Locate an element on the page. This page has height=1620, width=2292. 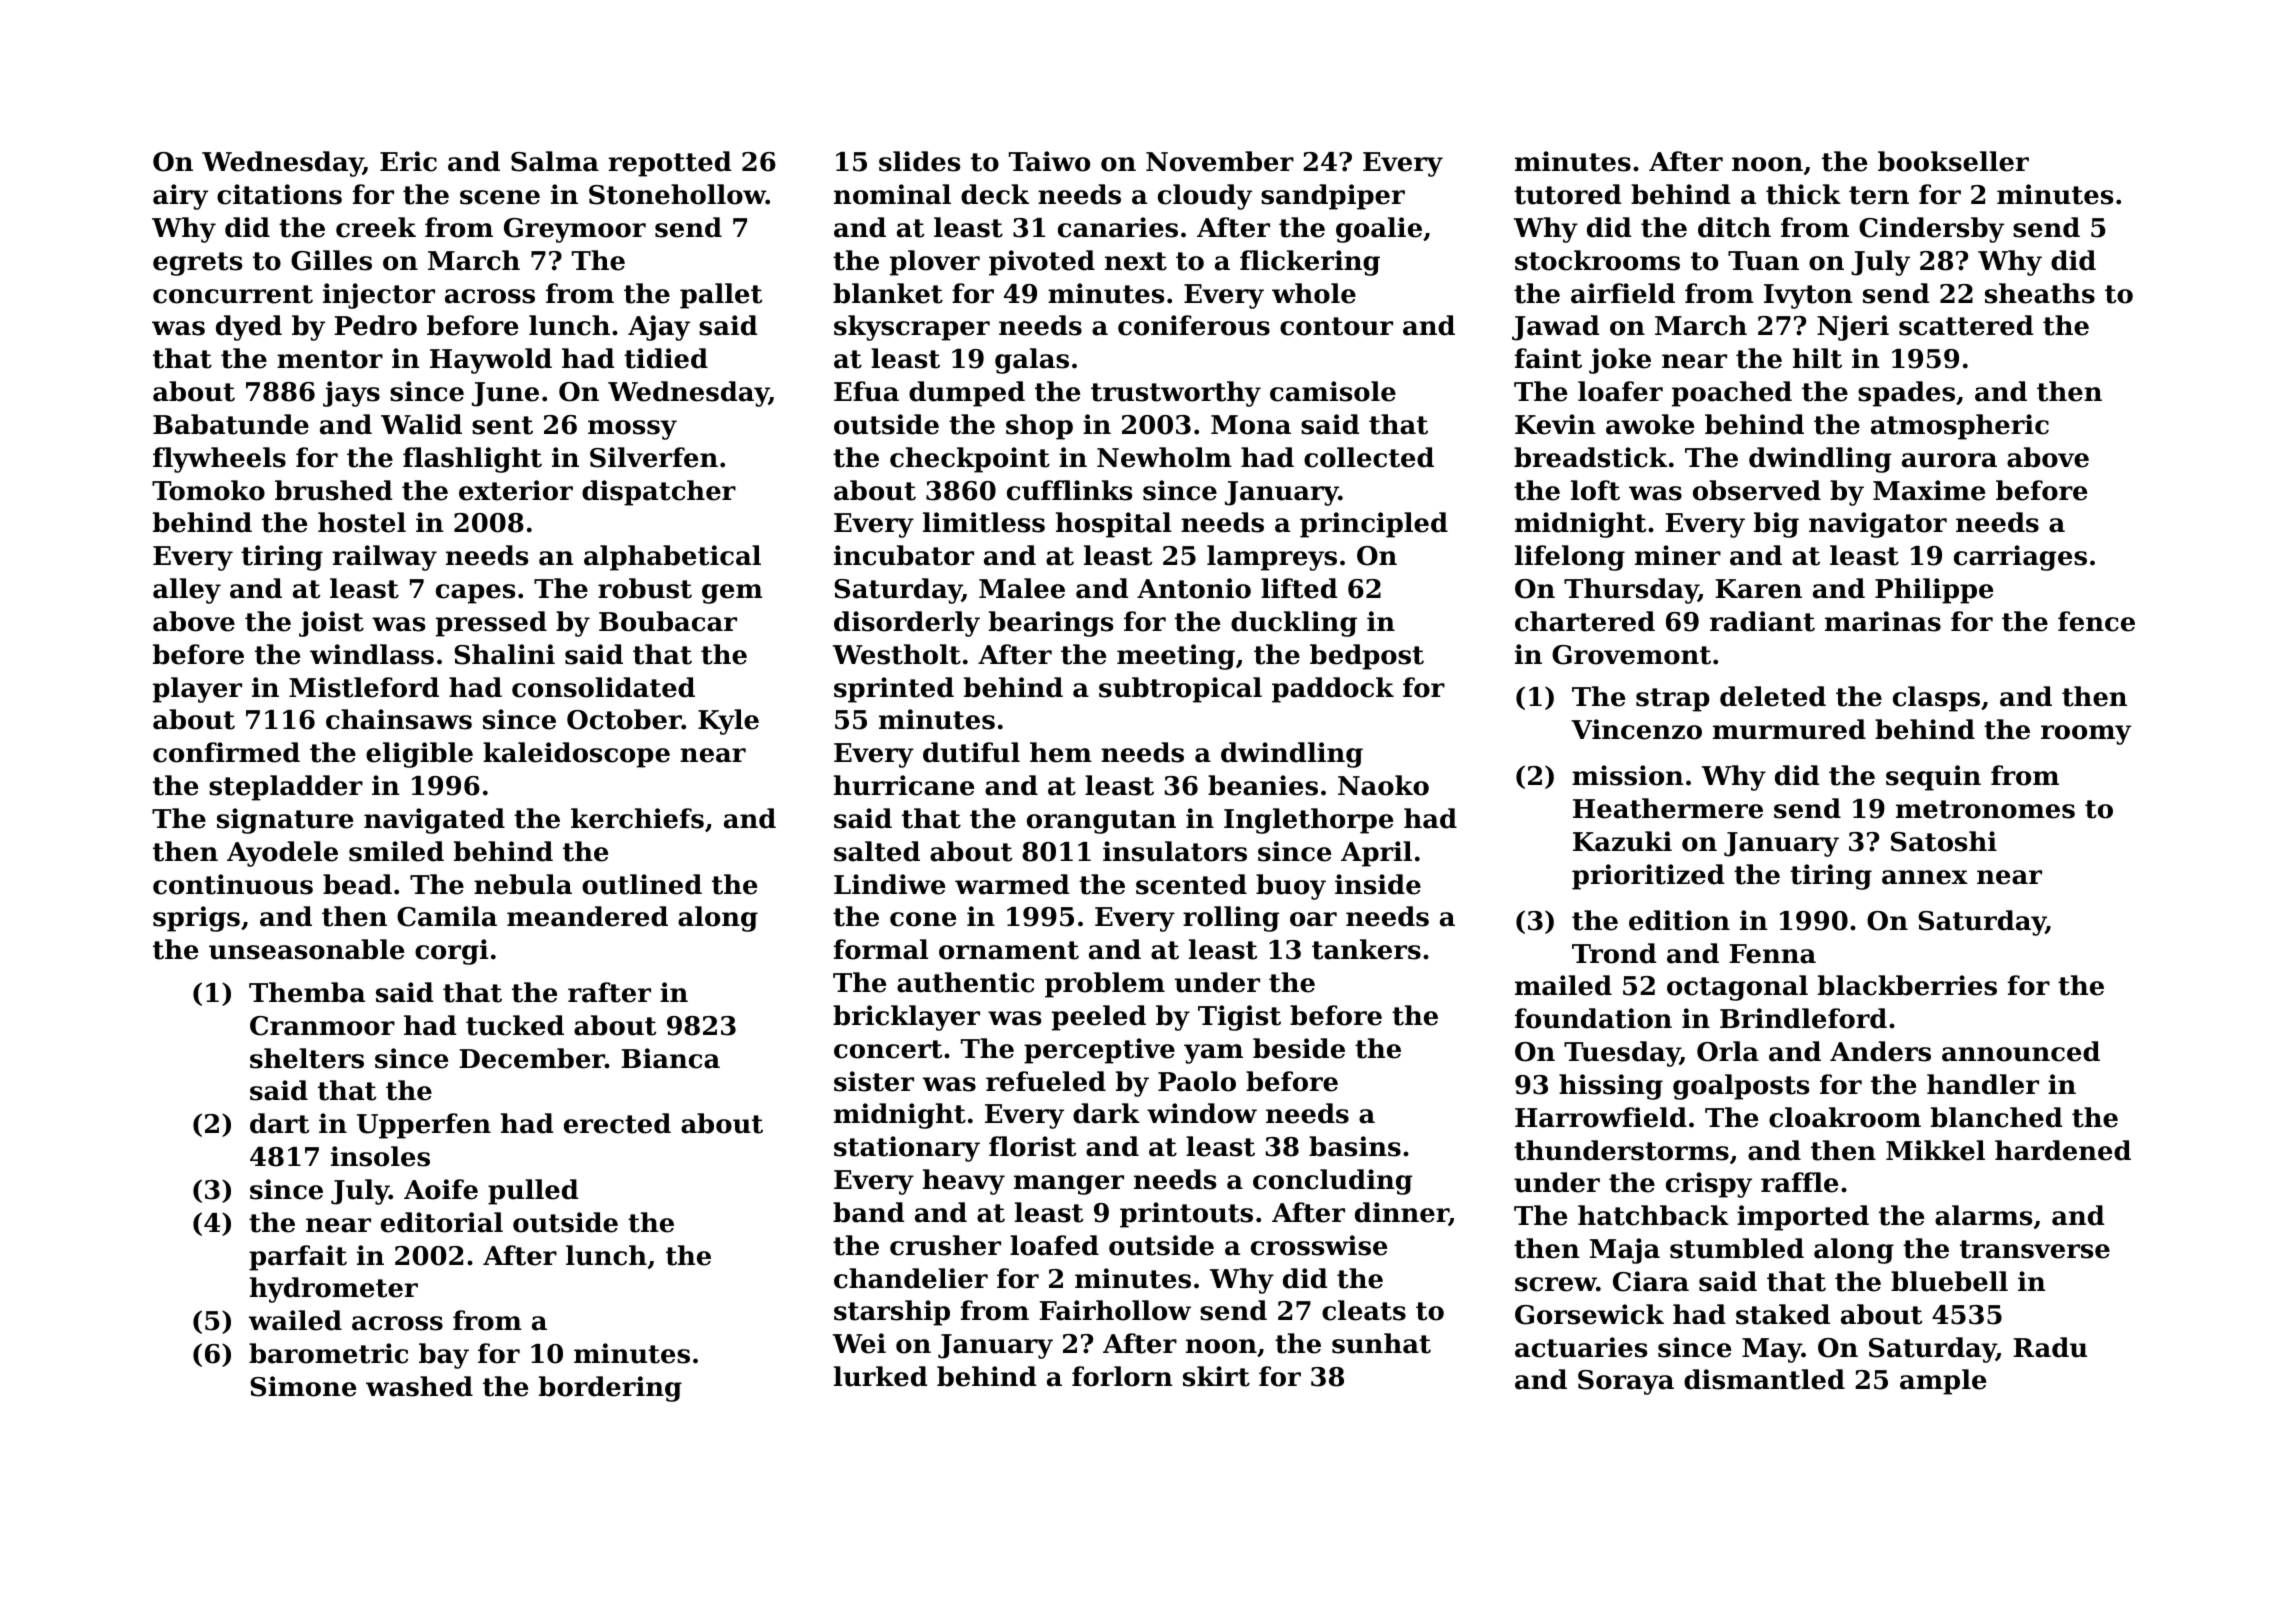
principled is located at coordinates (1374, 525).
